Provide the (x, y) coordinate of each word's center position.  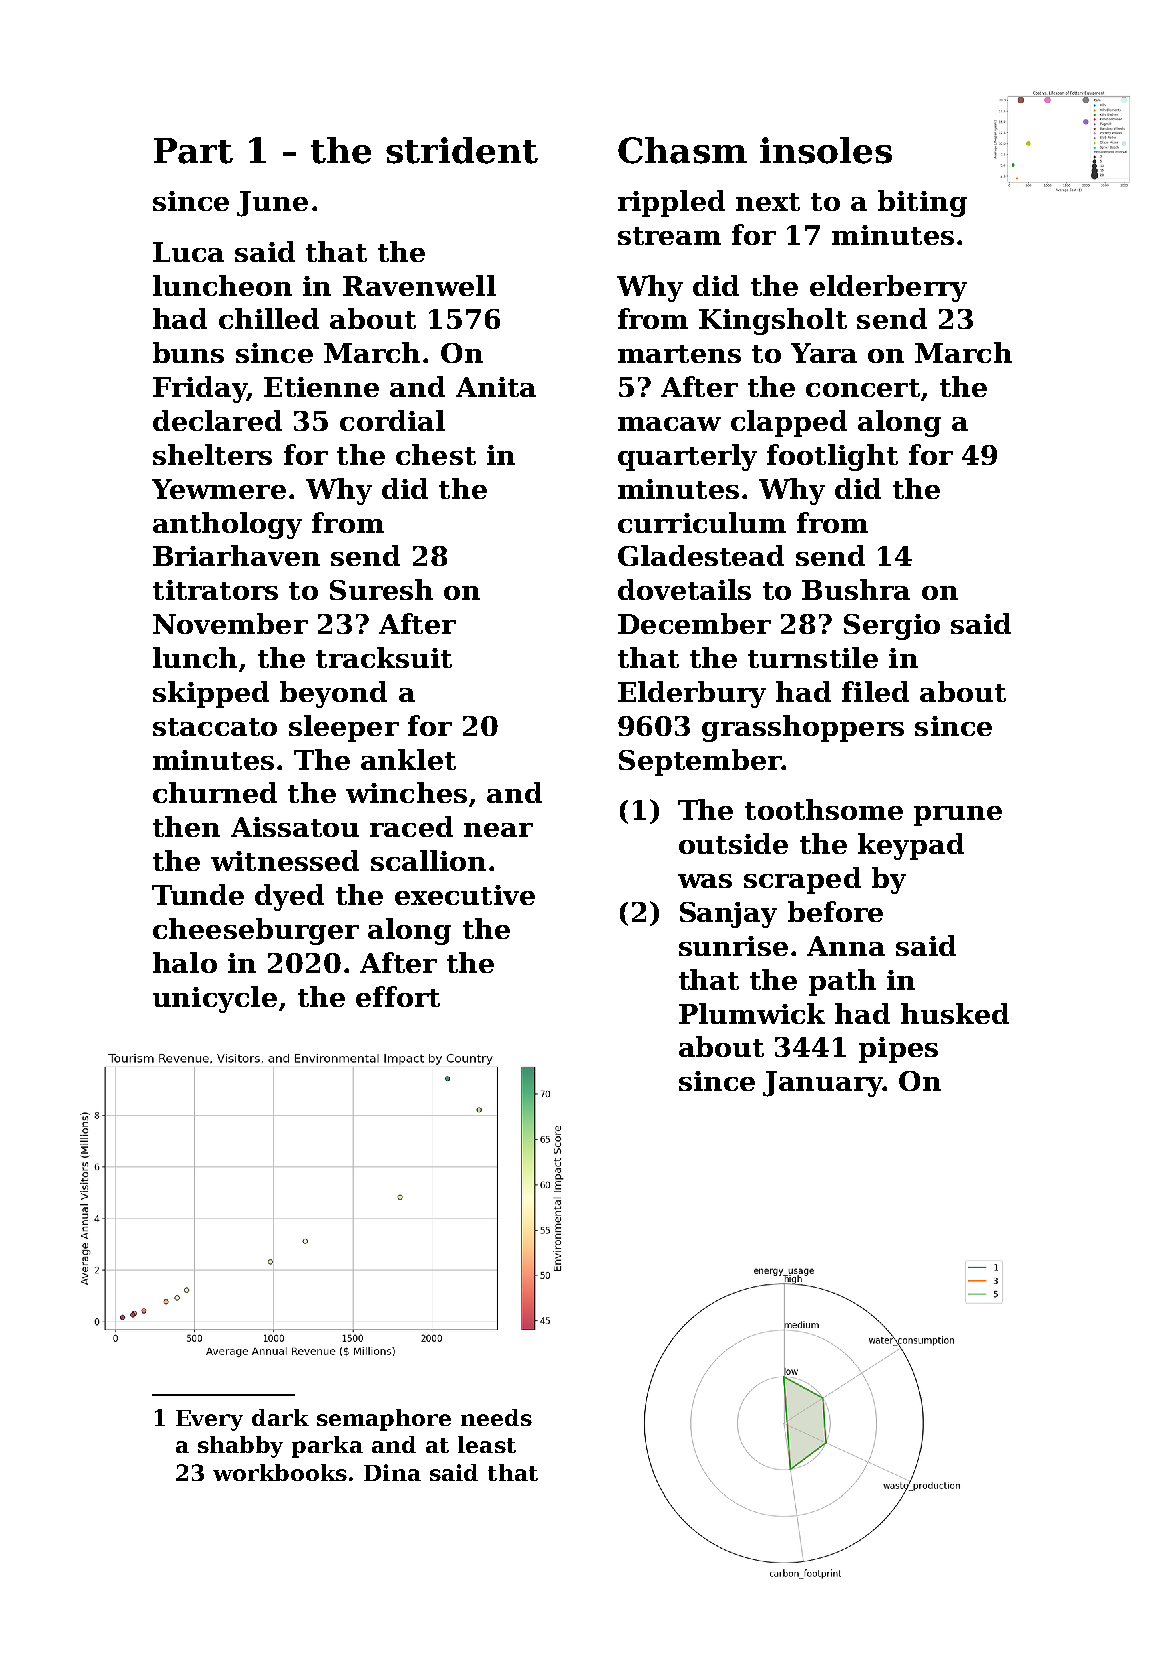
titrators (215, 590)
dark (280, 1417)
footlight (832, 457)
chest (436, 454)
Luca (188, 252)
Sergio (892, 627)
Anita (496, 387)
